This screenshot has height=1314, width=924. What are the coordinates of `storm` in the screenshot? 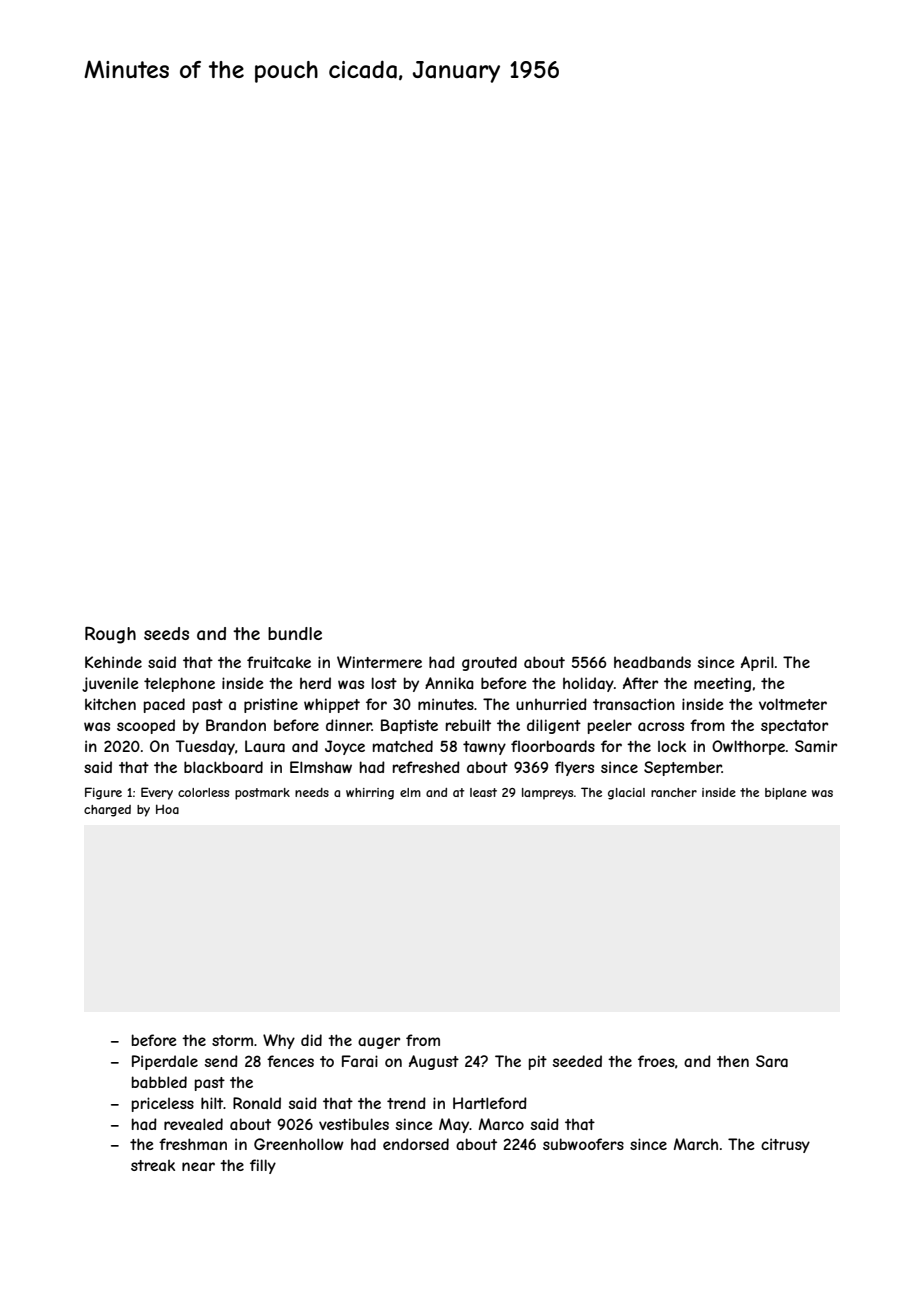 It's located at (232, 1040).
